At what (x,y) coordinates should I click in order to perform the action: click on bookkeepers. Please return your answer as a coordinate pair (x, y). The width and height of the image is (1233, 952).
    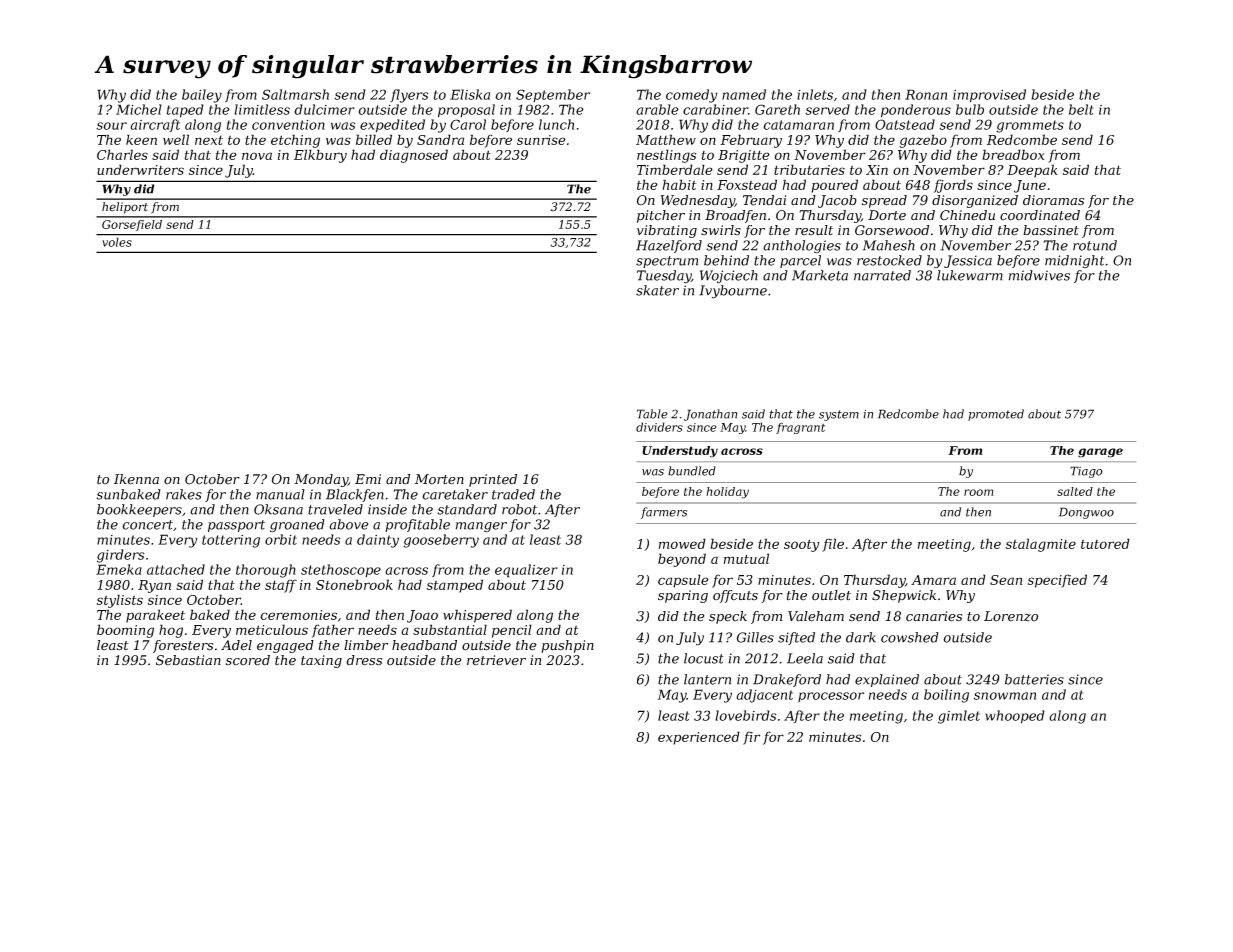
    Looking at the image, I should click on (139, 510).
